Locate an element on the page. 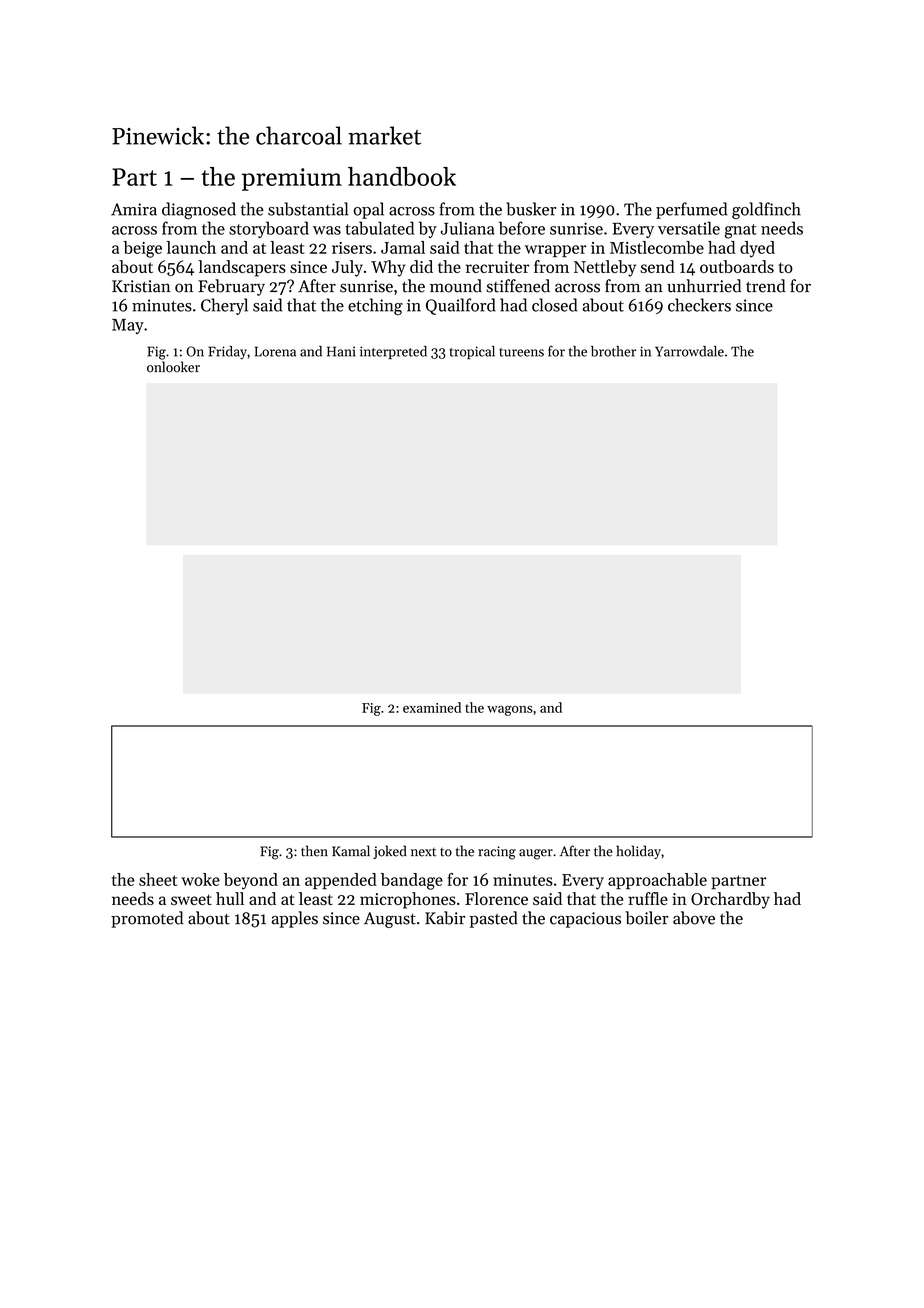 The image size is (924, 1308). approachable is located at coordinates (657, 881).
